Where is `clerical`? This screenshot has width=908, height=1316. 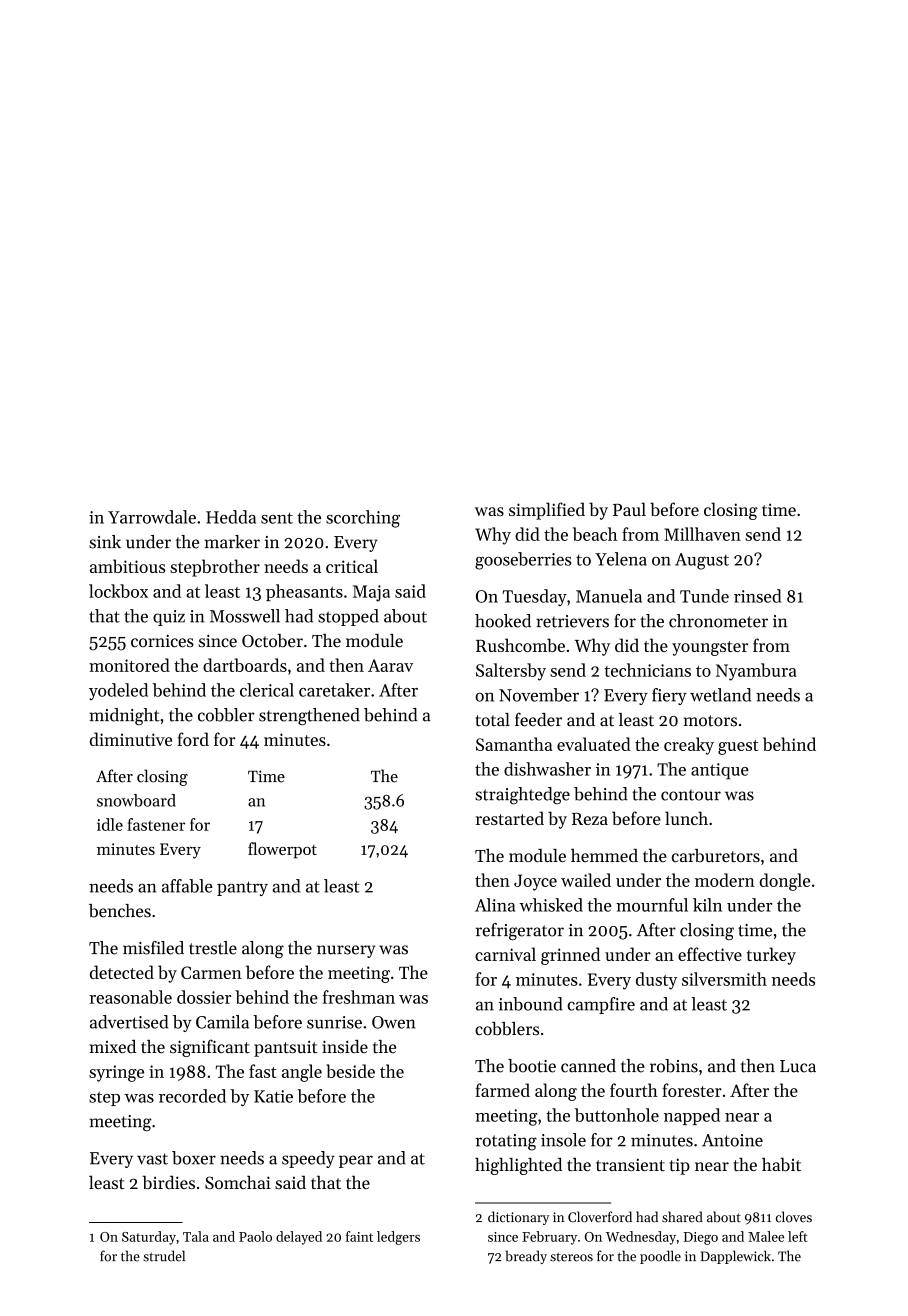
clerical is located at coordinates (267, 690).
